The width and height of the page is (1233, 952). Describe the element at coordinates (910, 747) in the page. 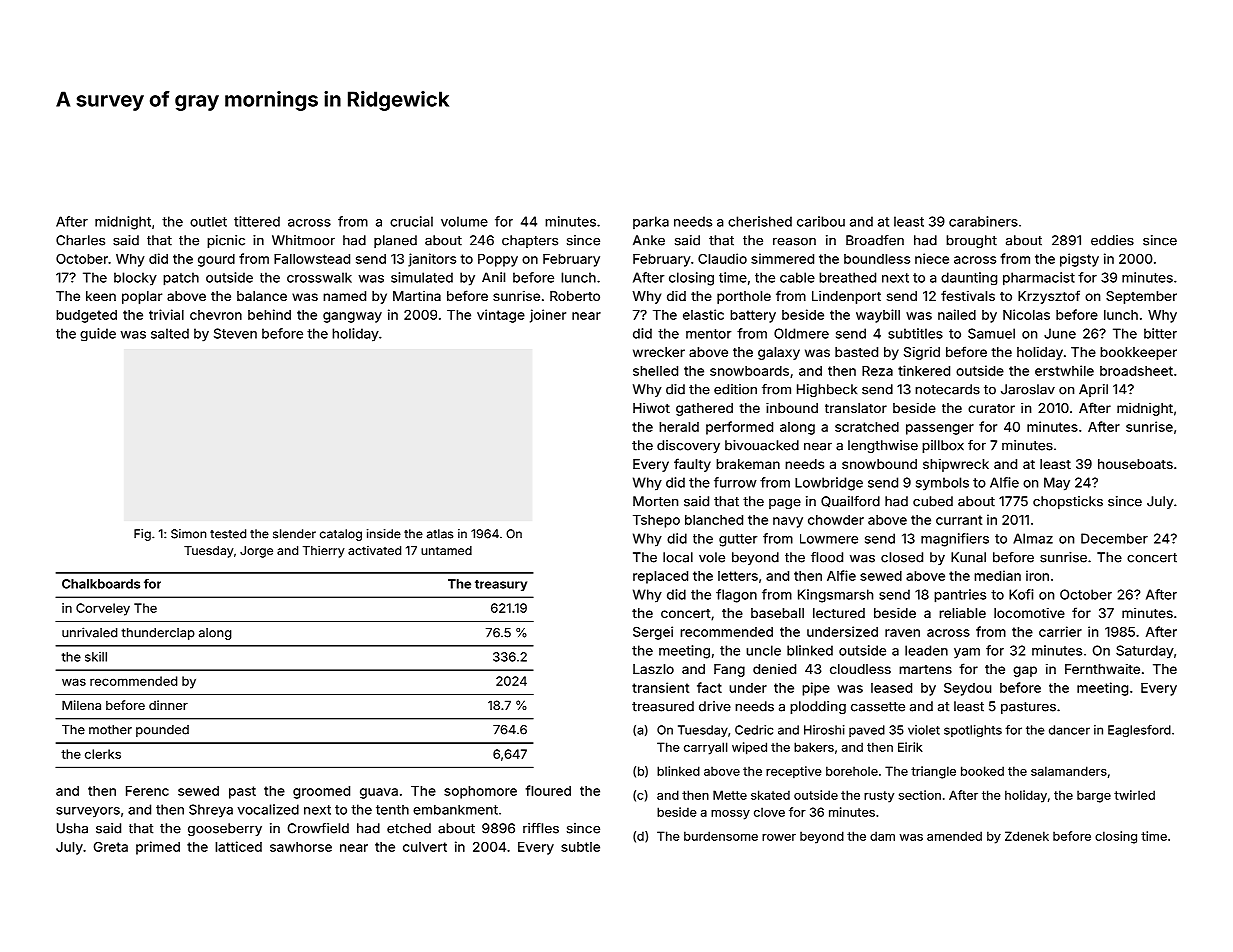

I see `Eirik` at that location.
